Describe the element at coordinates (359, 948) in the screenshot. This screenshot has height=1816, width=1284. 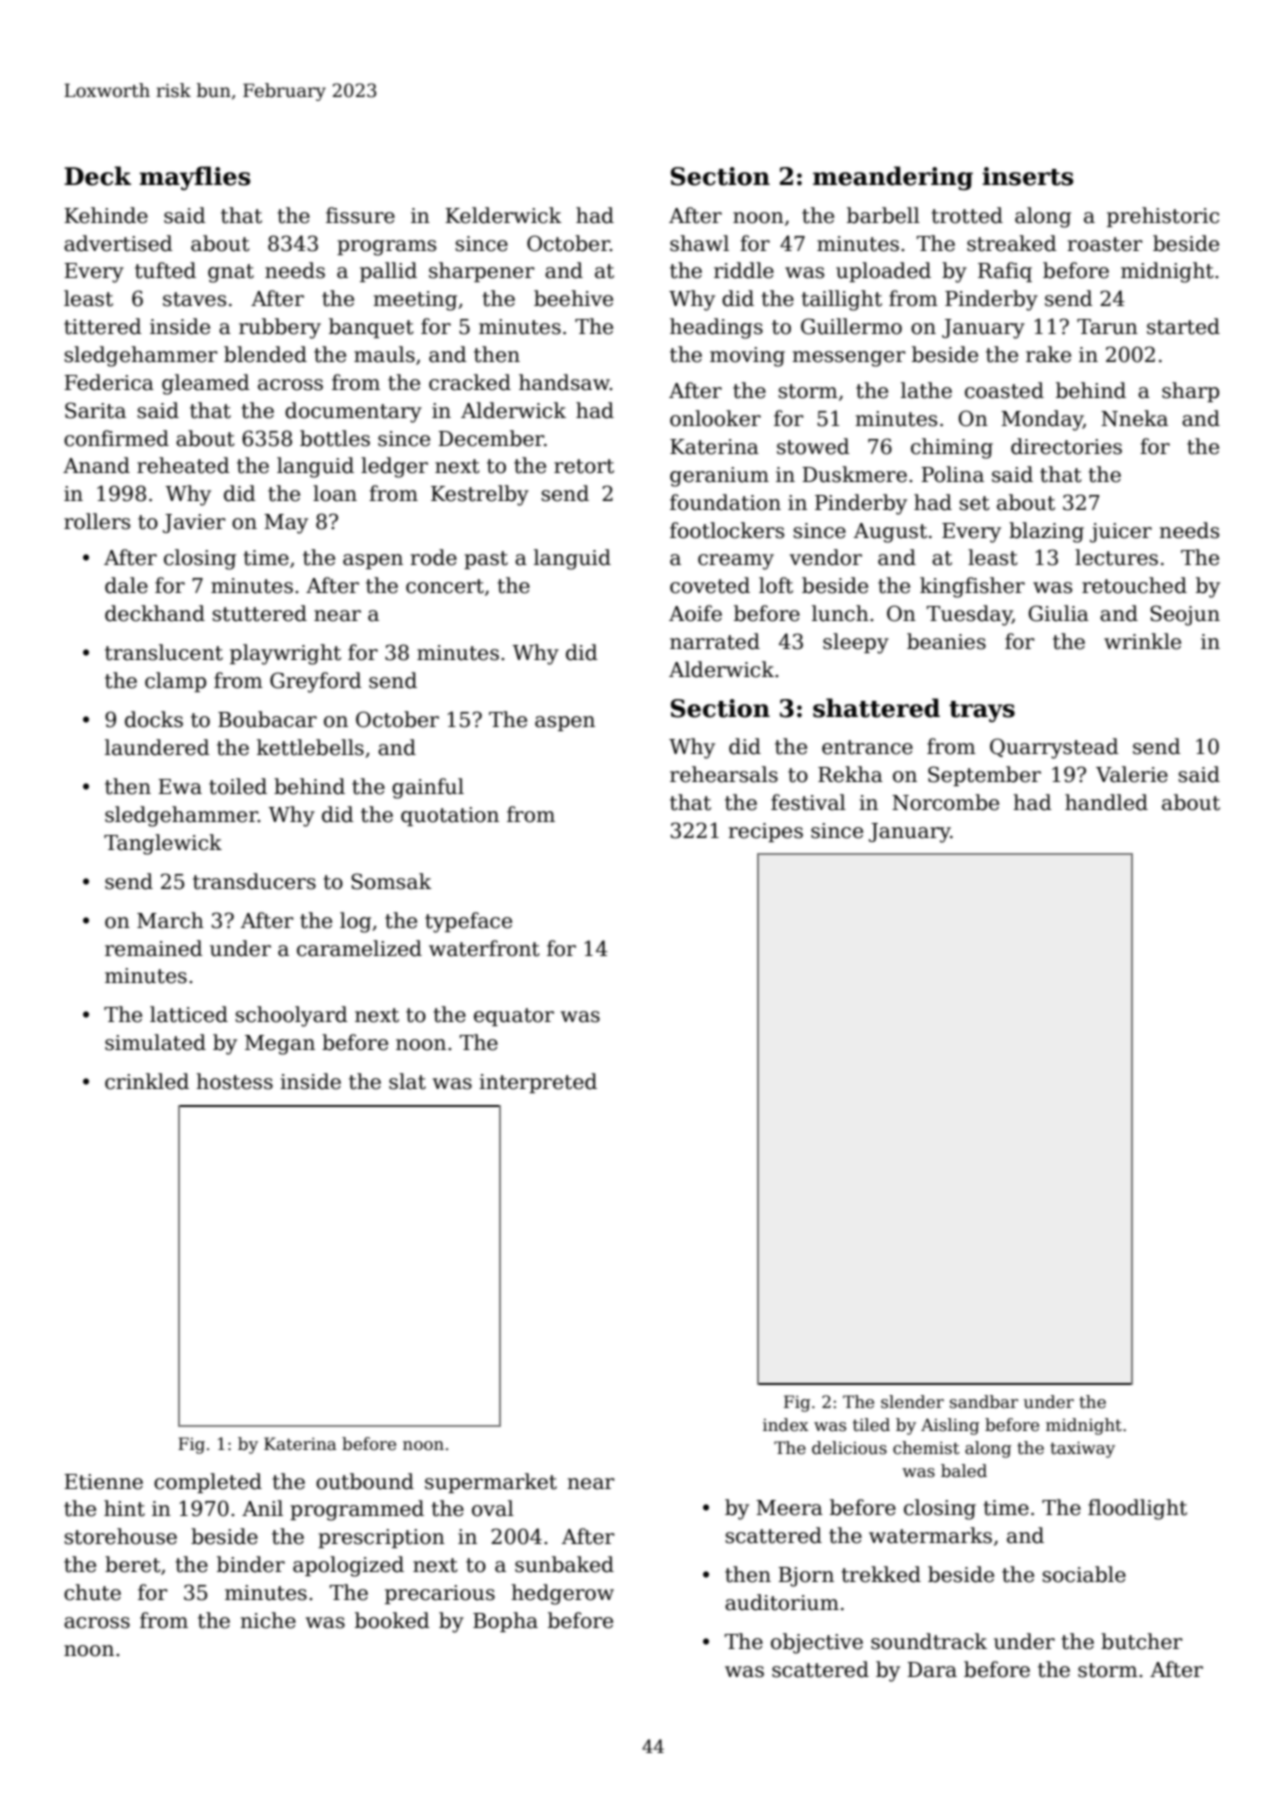
I see `caramelized` at that location.
